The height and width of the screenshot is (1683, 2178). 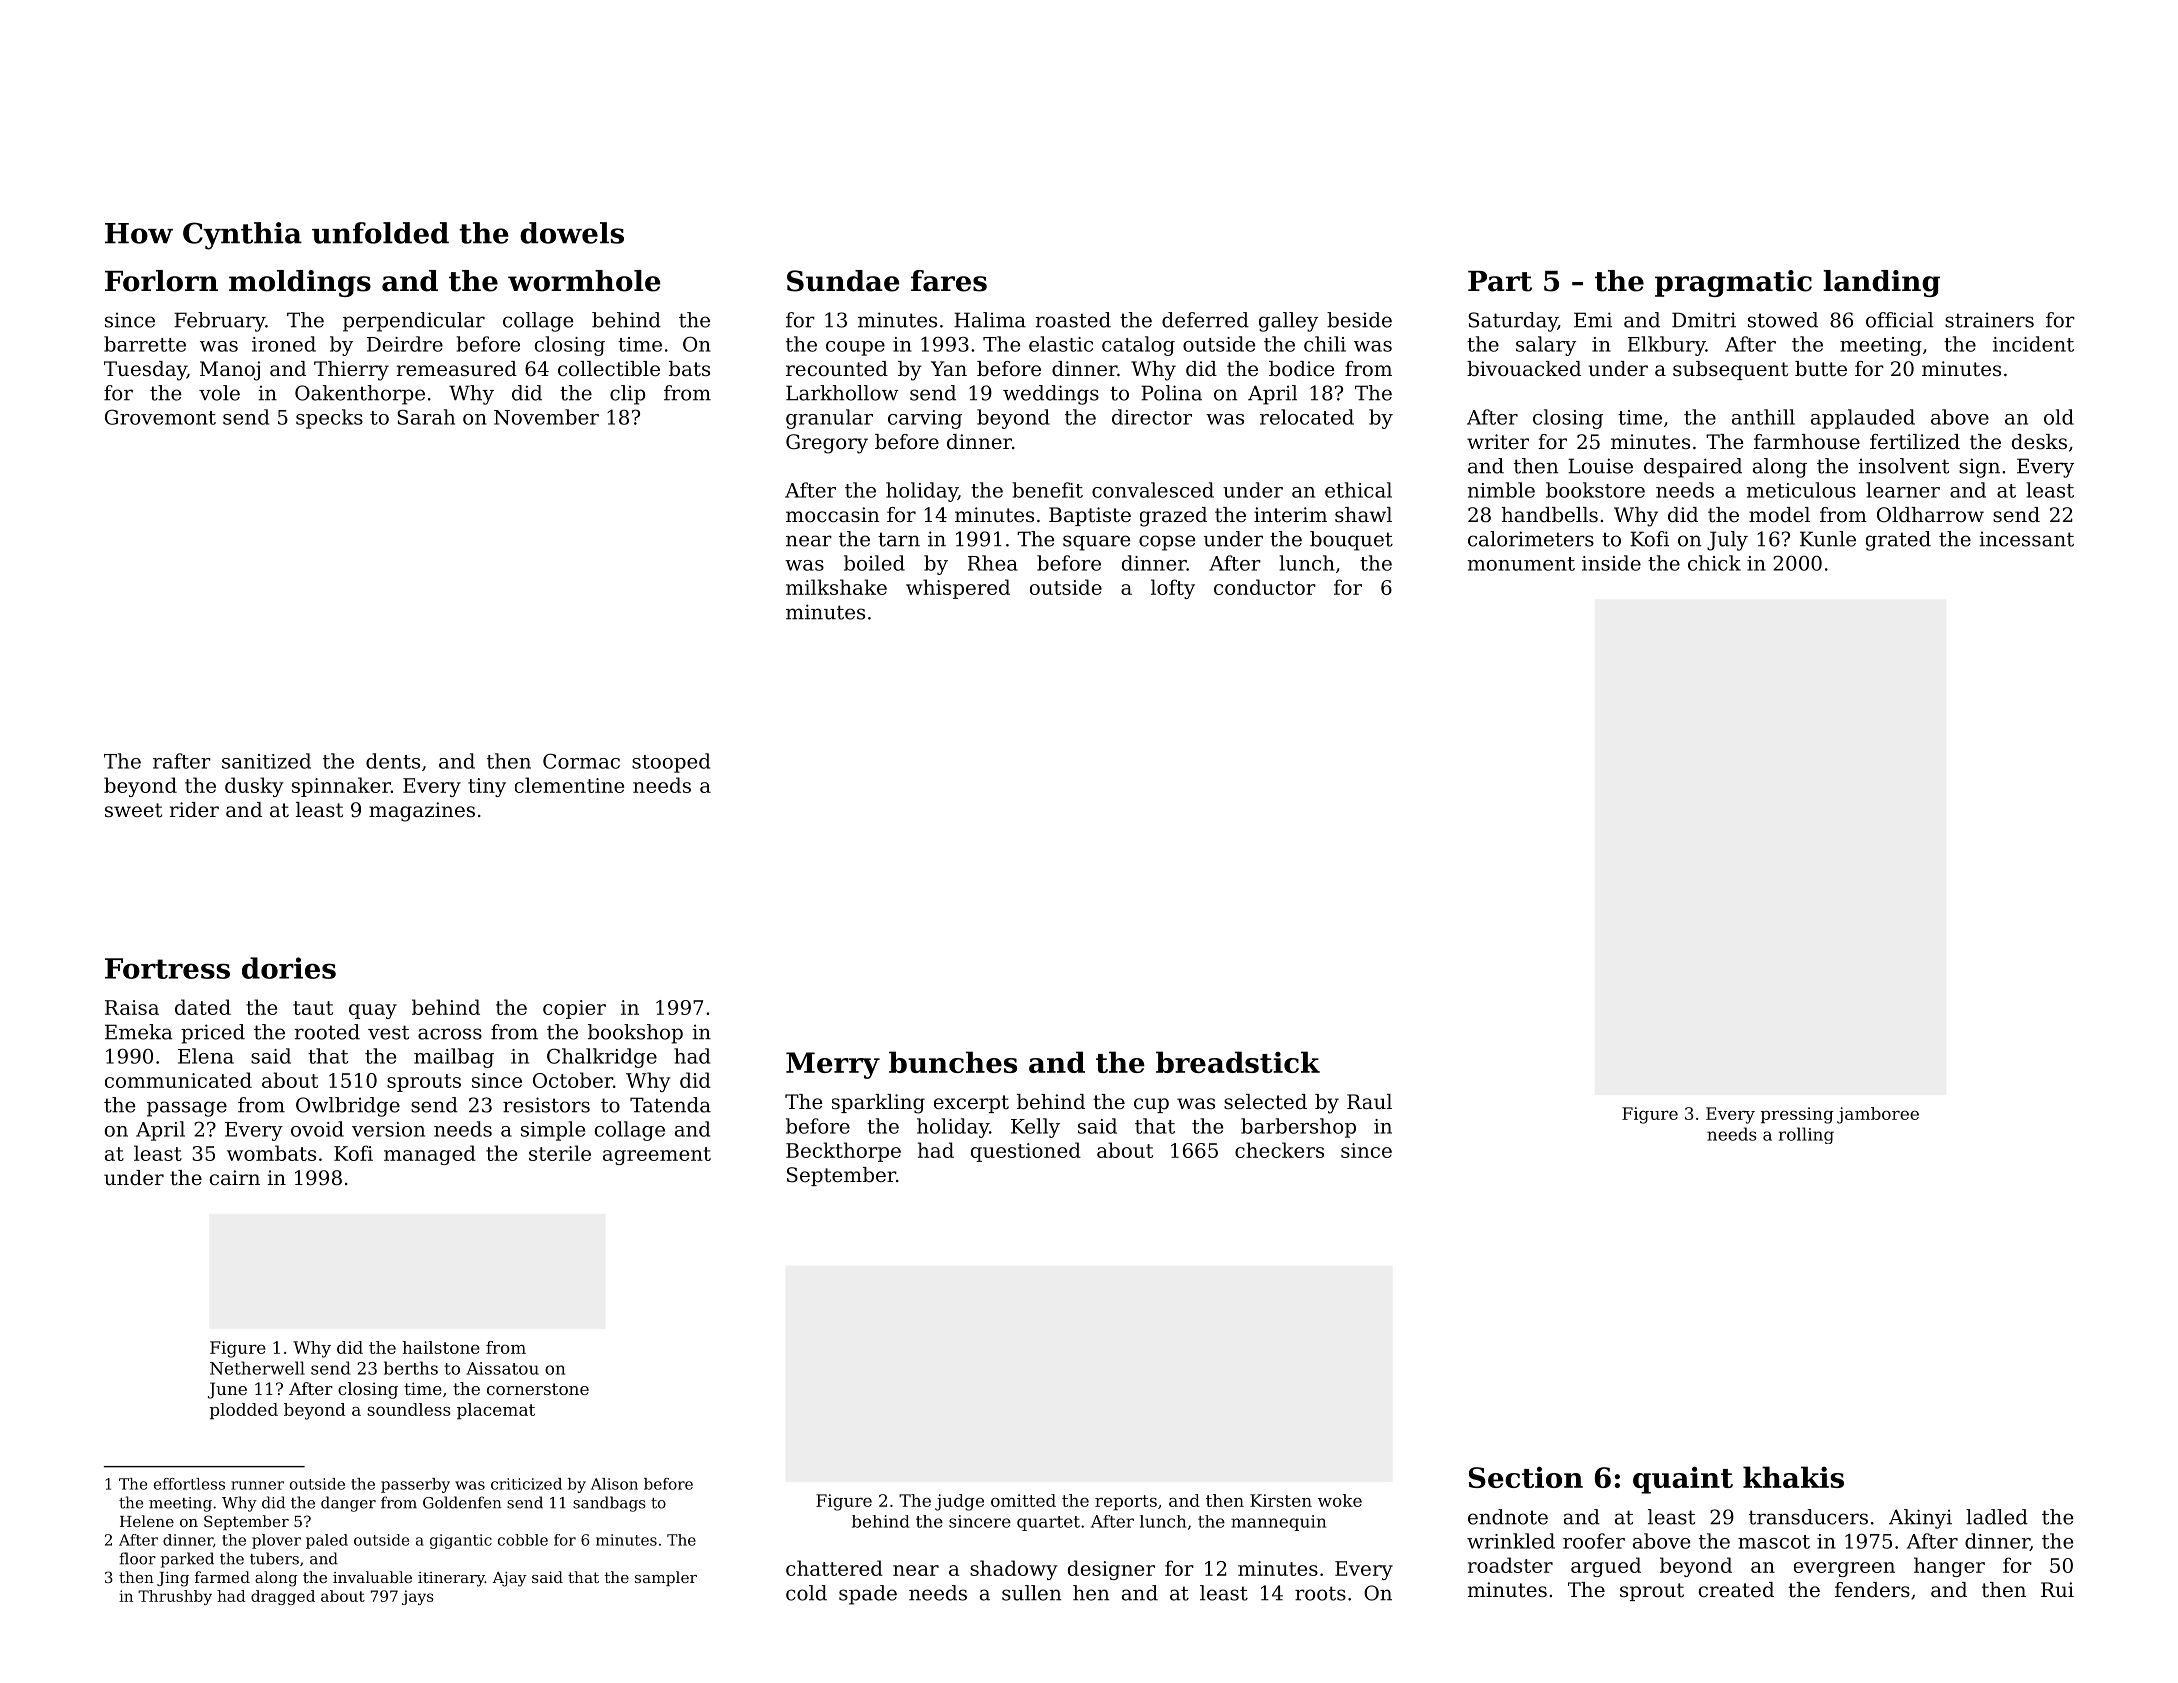 What do you see at coordinates (1279, 1150) in the screenshot?
I see `checkers` at bounding box center [1279, 1150].
